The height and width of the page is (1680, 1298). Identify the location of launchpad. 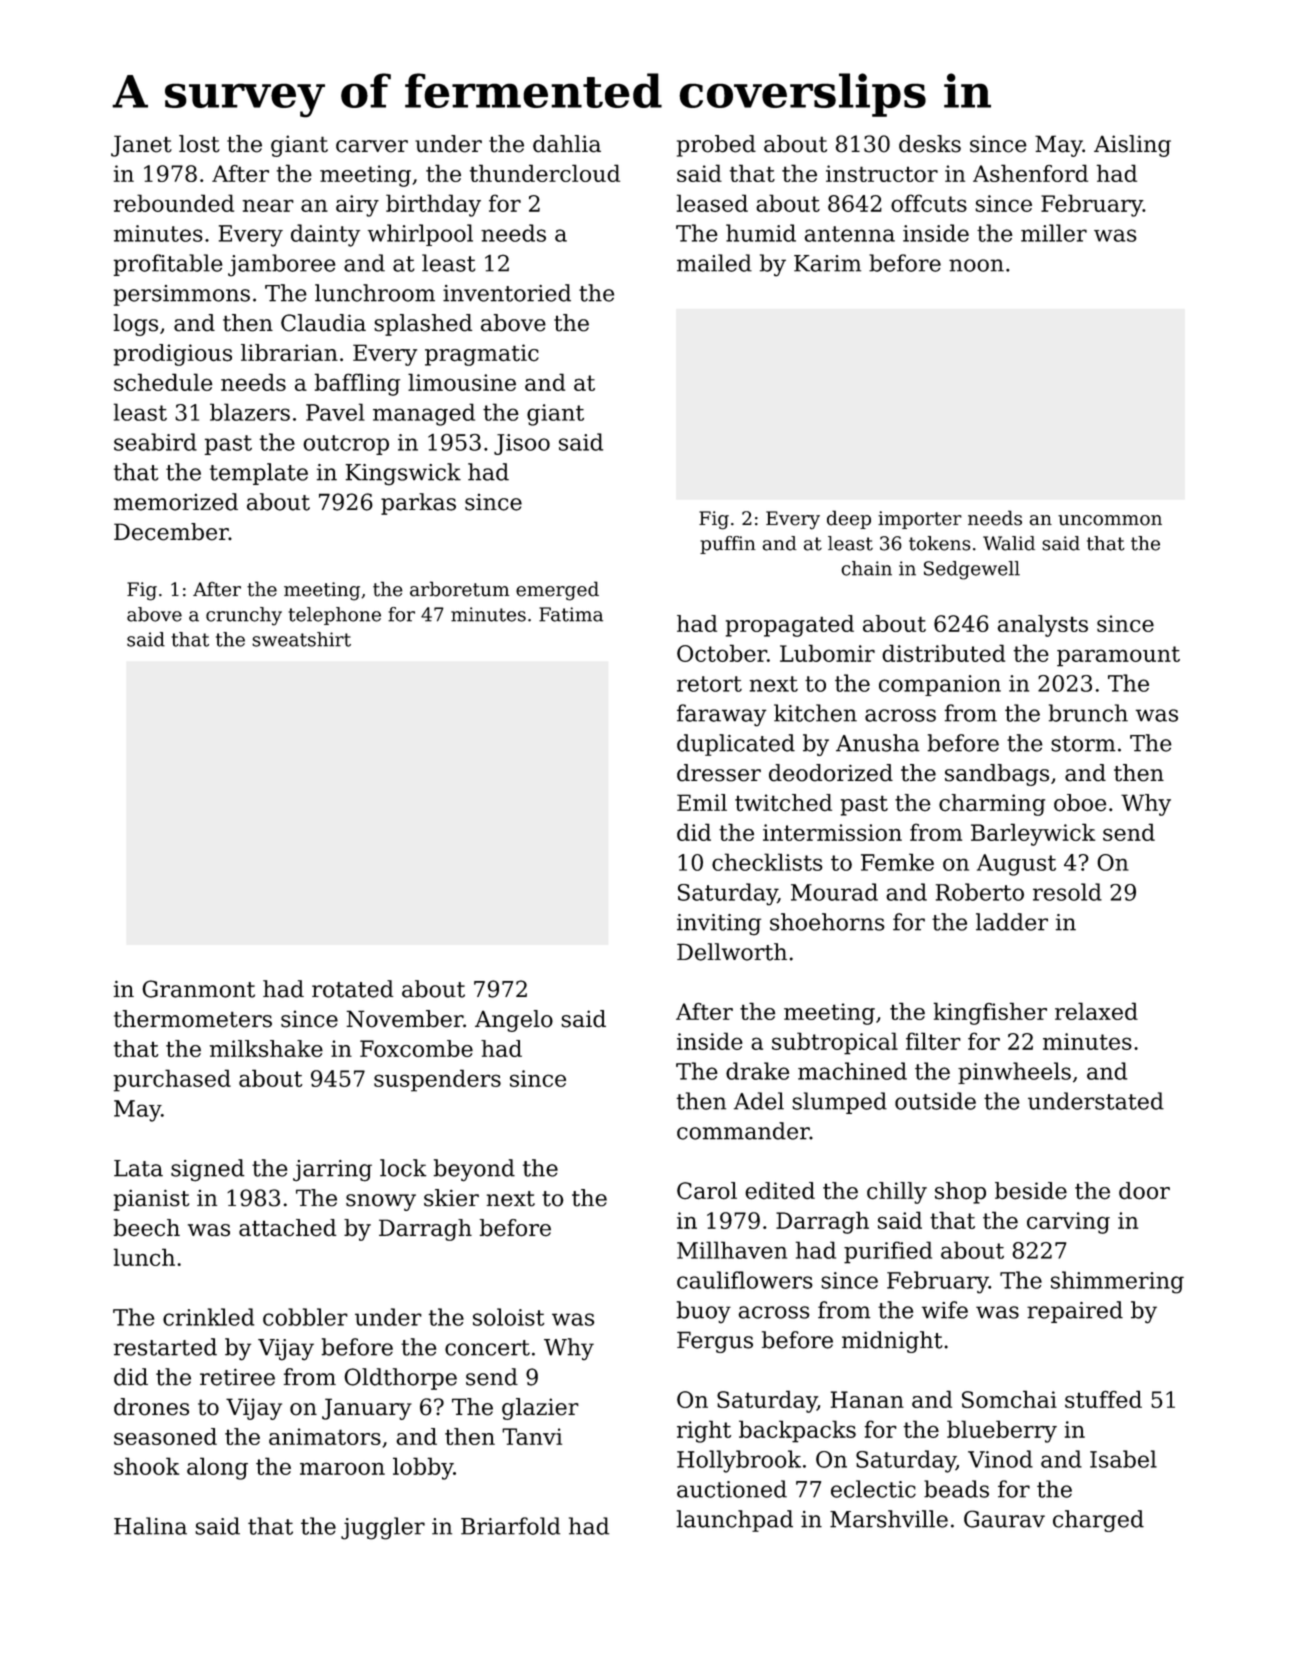
(734, 1521).
